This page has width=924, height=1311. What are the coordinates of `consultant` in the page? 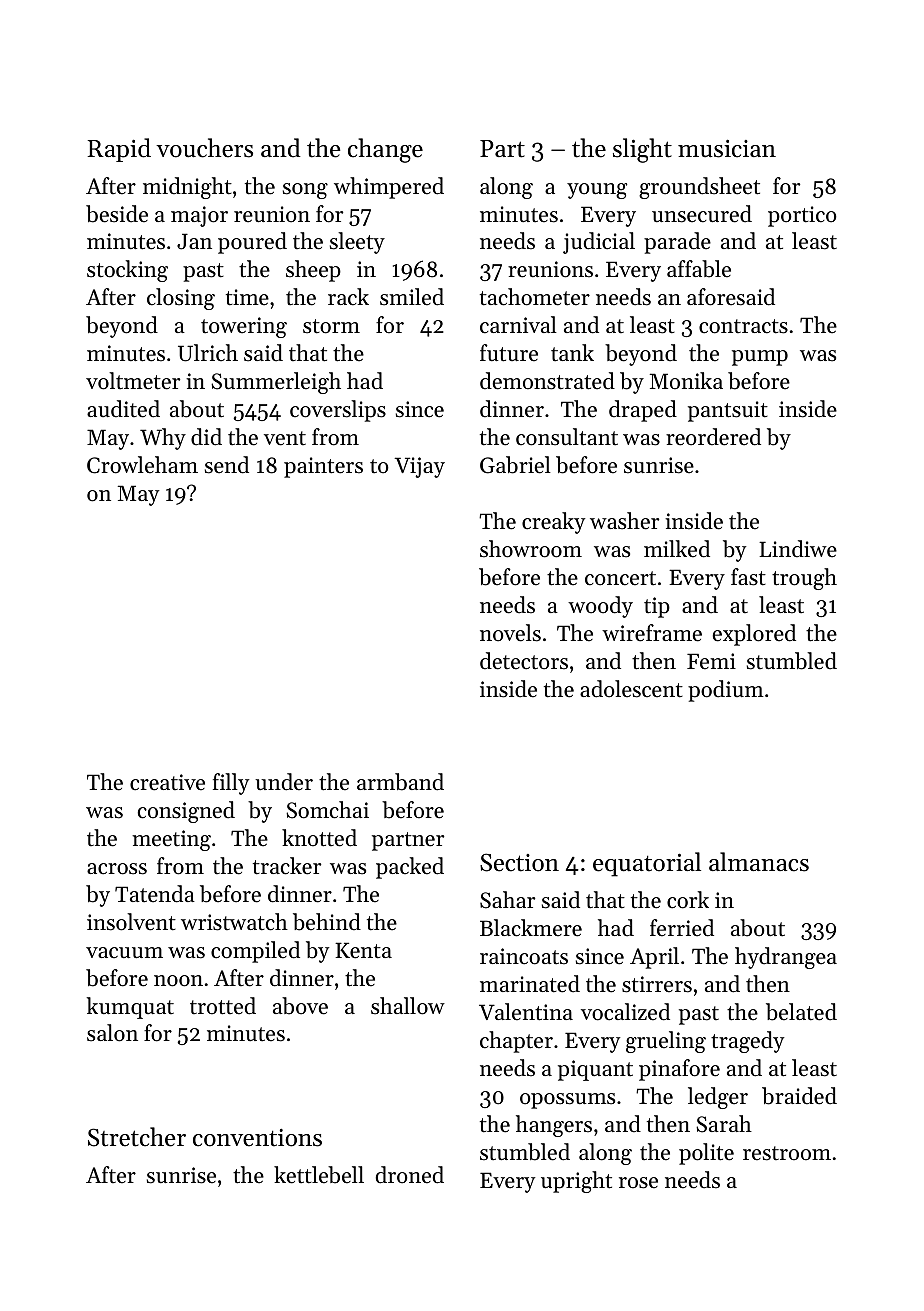 It's located at (567, 437).
